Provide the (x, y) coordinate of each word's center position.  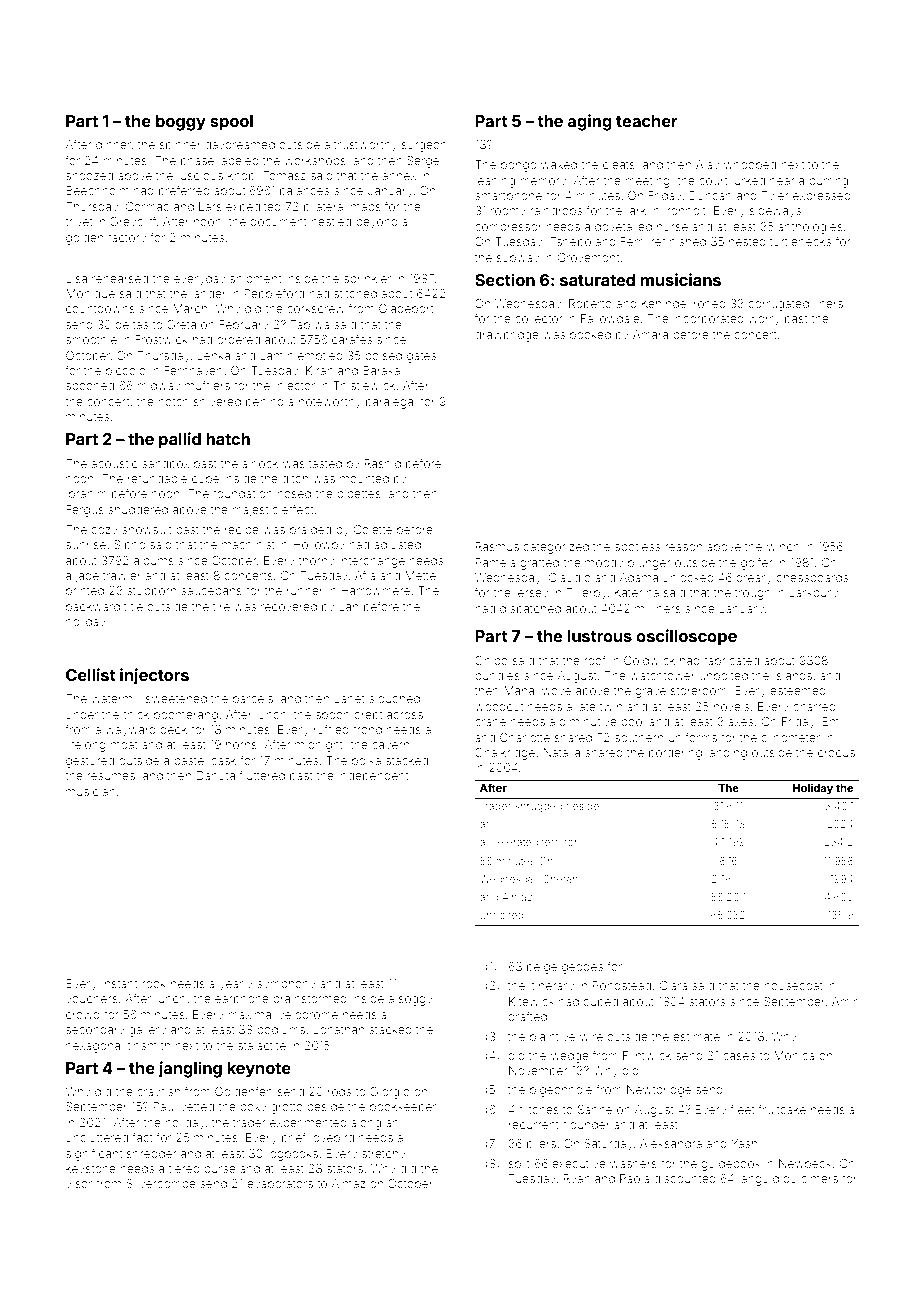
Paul (164, 1106)
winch (783, 546)
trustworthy (365, 146)
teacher (647, 121)
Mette (420, 575)
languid (759, 1180)
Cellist (91, 674)
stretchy (384, 1155)
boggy (181, 123)
